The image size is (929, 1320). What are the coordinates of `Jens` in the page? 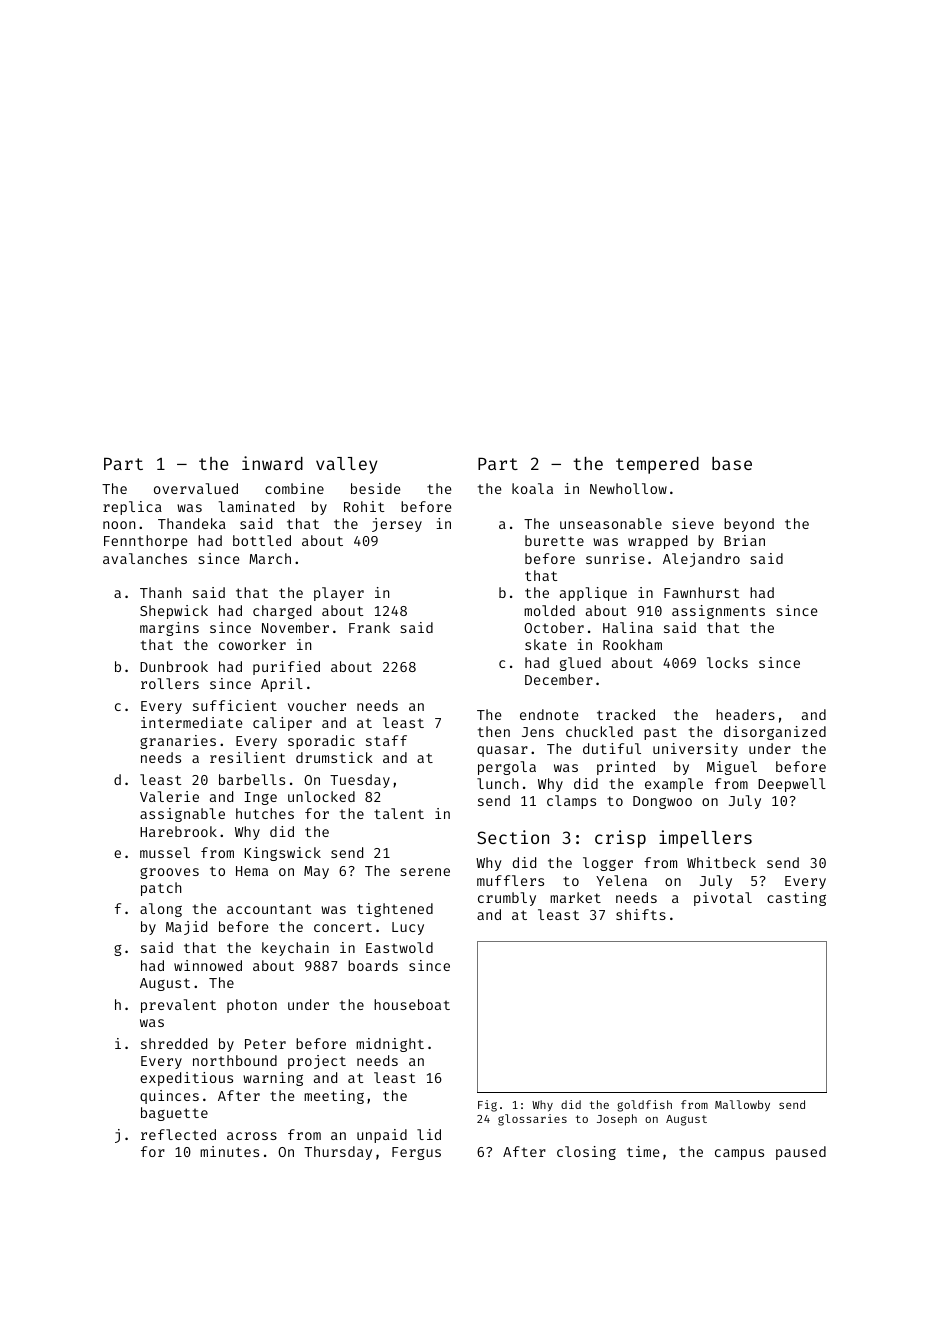 It's located at (538, 732).
